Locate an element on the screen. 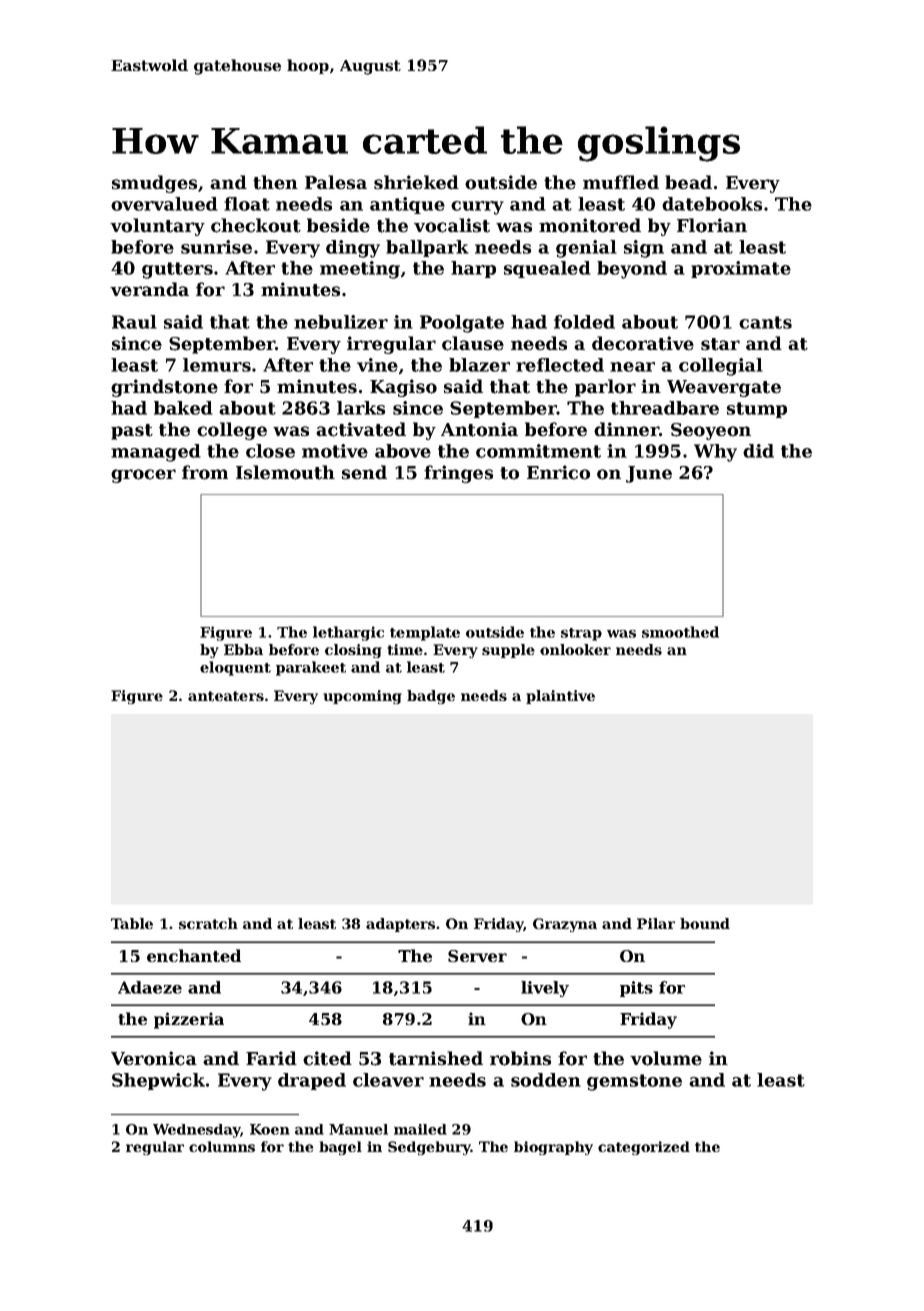 Image resolution: width=924 pixels, height=1311 pixels. bead is located at coordinates (688, 182).
